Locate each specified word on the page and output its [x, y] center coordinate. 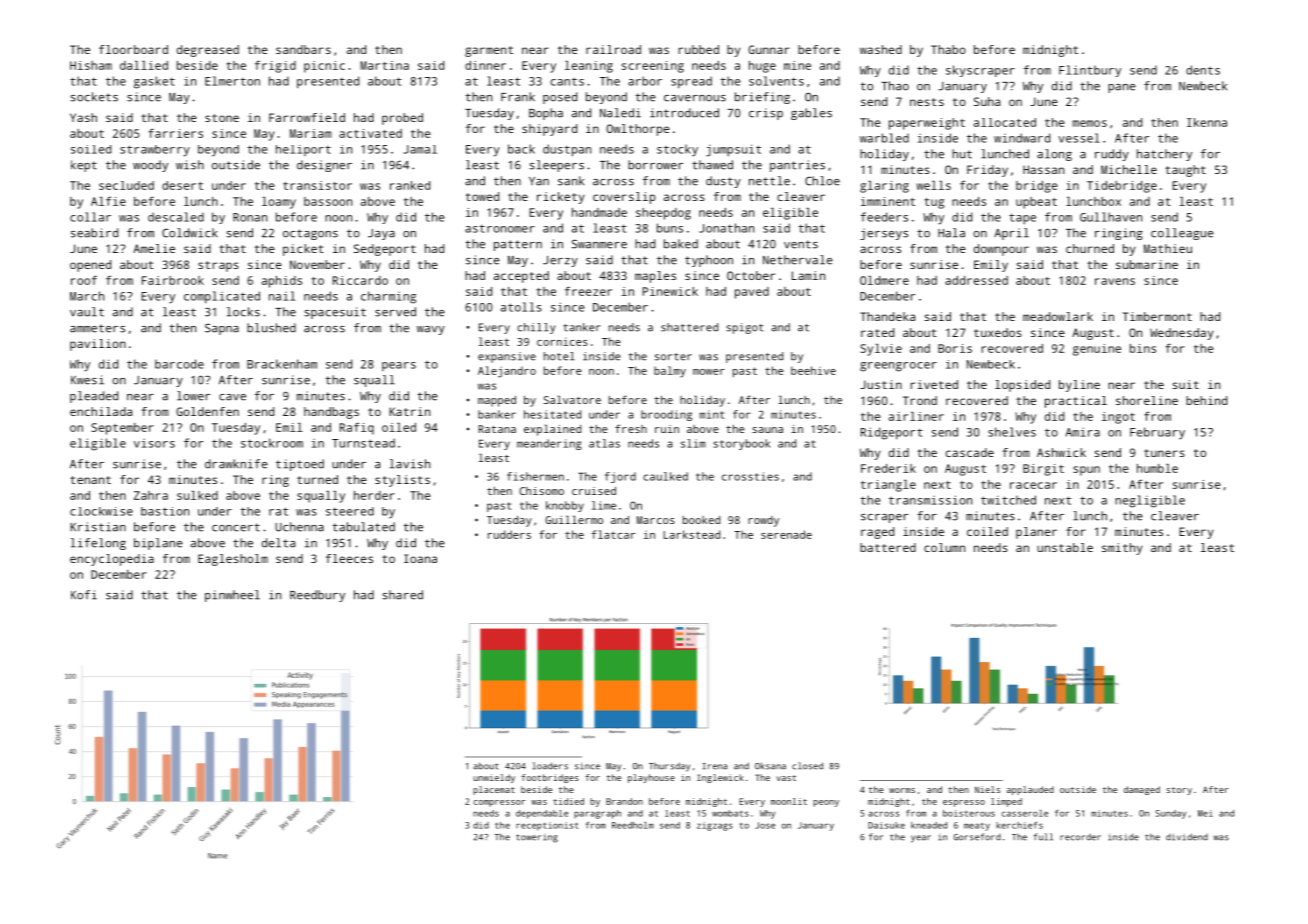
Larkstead [691, 534]
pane [1122, 88]
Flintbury [1090, 71]
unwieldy [494, 778]
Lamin [808, 275]
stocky [677, 151]
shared [402, 595]
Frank [518, 97]
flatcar [613, 534]
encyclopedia [112, 560]
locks [243, 312]
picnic [324, 67]
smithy [1122, 549]
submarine [1147, 264]
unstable [1065, 547]
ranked [410, 185]
